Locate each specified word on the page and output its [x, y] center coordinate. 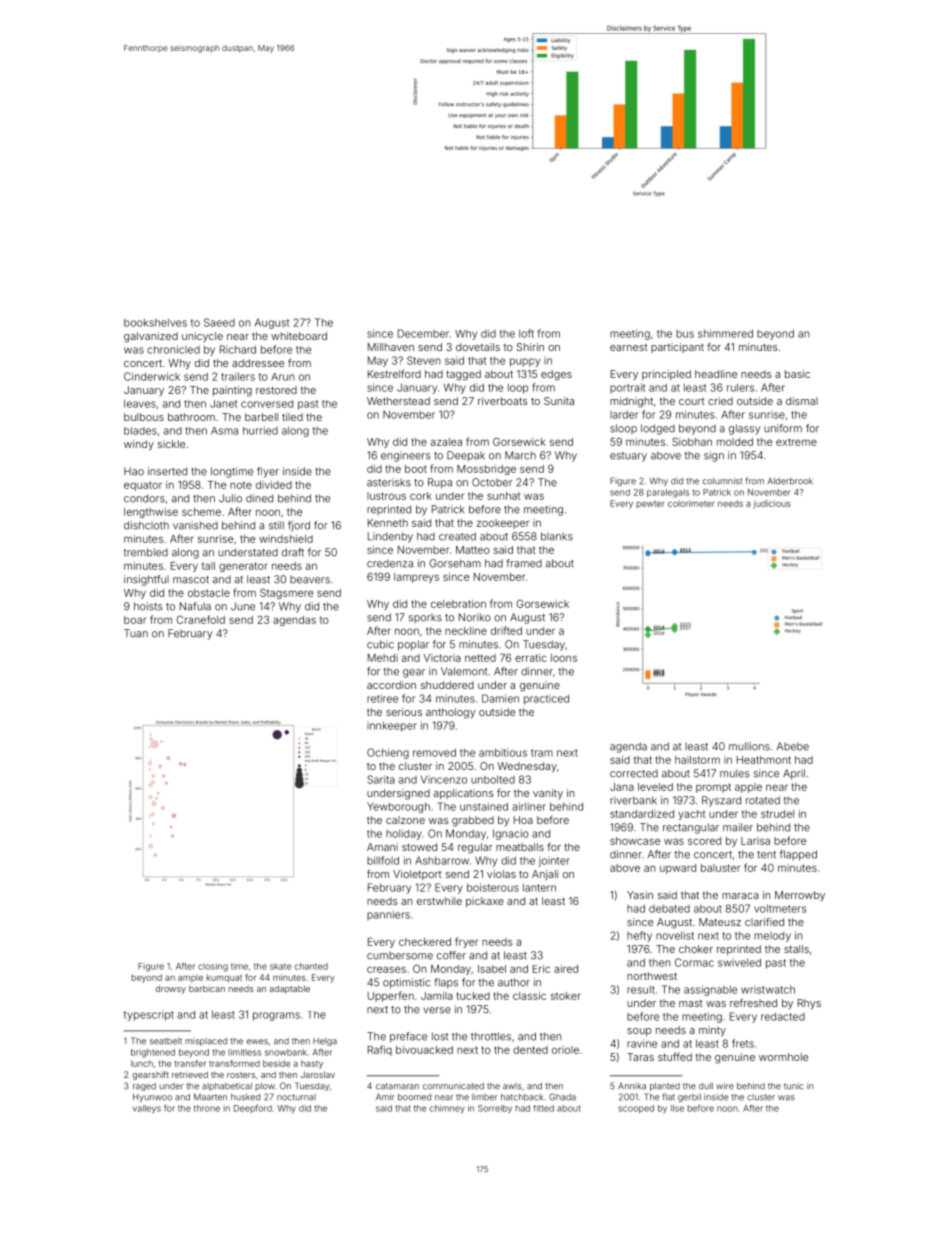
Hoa [523, 820]
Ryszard [721, 801]
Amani [382, 847]
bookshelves [155, 322]
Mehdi [383, 658]
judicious [772, 504]
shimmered [725, 333]
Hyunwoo [152, 1098]
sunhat [504, 496]
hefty [639, 936]
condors [144, 498]
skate [280, 966]
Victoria [442, 658]
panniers [388, 915]
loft [526, 333]
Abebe [793, 746]
